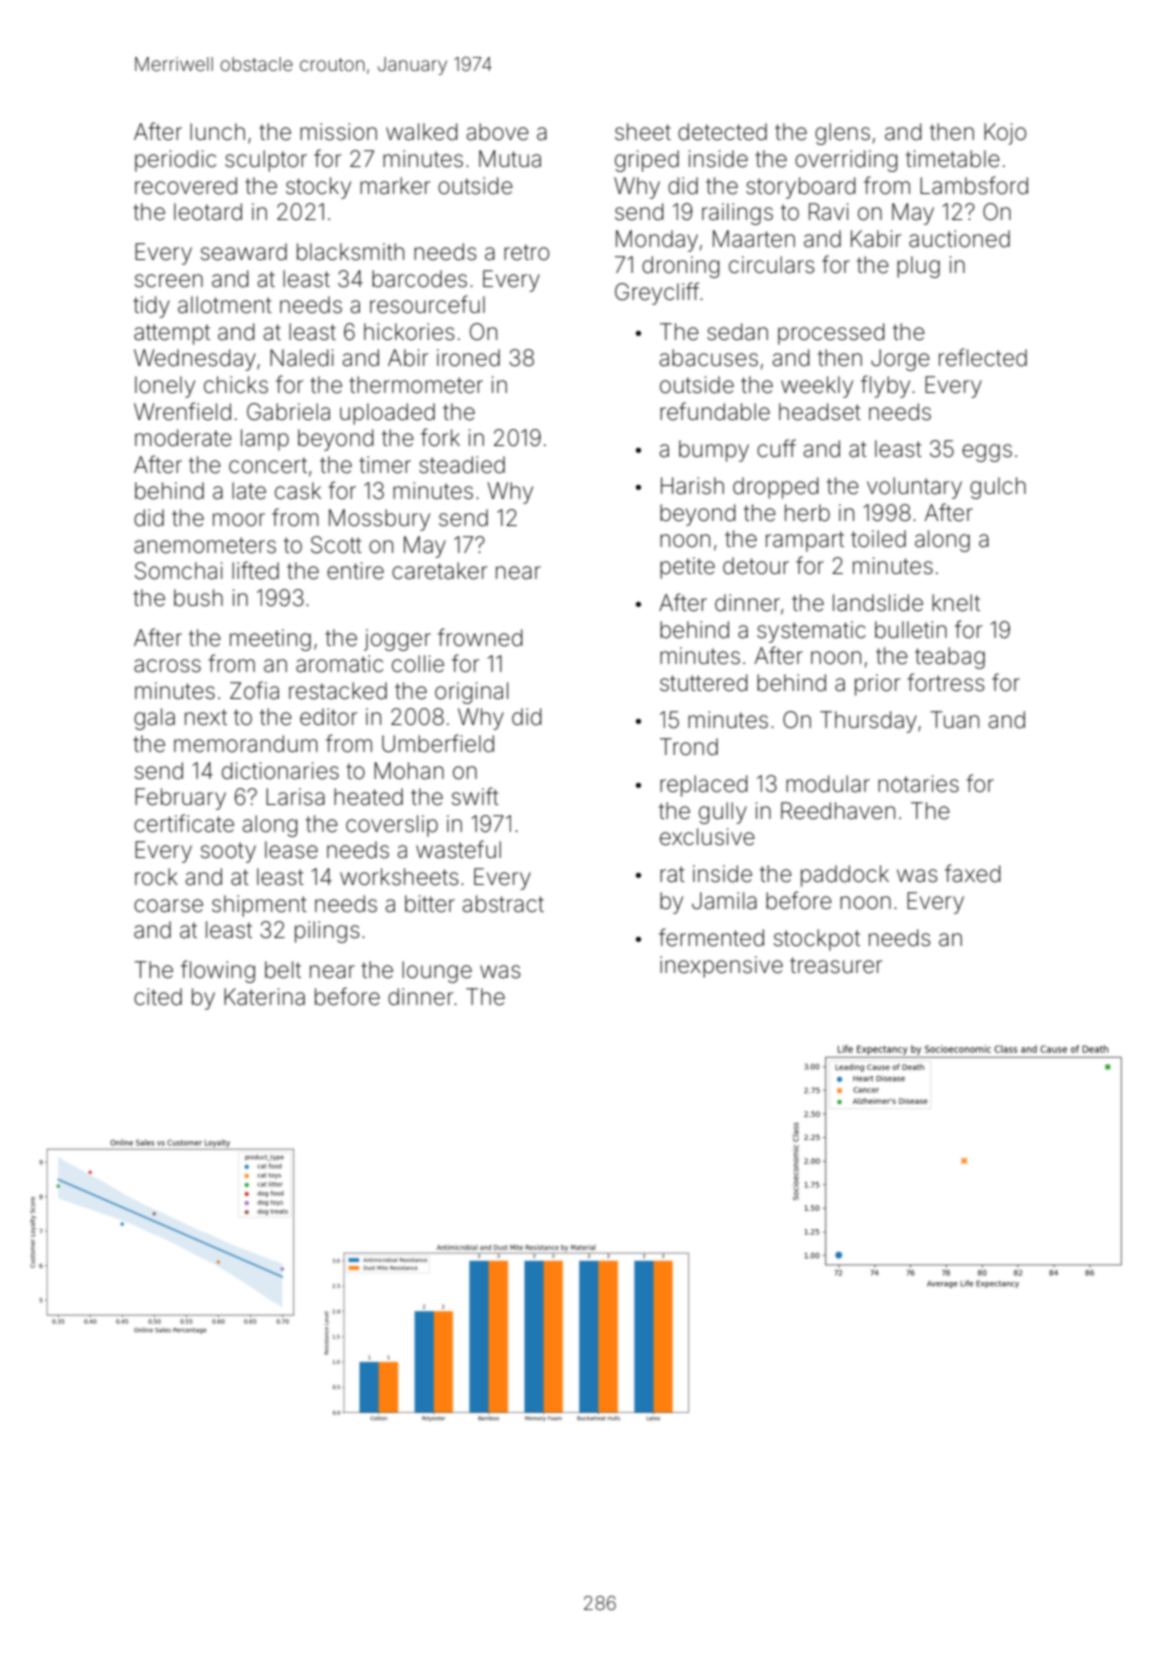 This page has height=1654, width=1165. Describe the element at coordinates (339, 664) in the page. I see `aromatic` at that location.
